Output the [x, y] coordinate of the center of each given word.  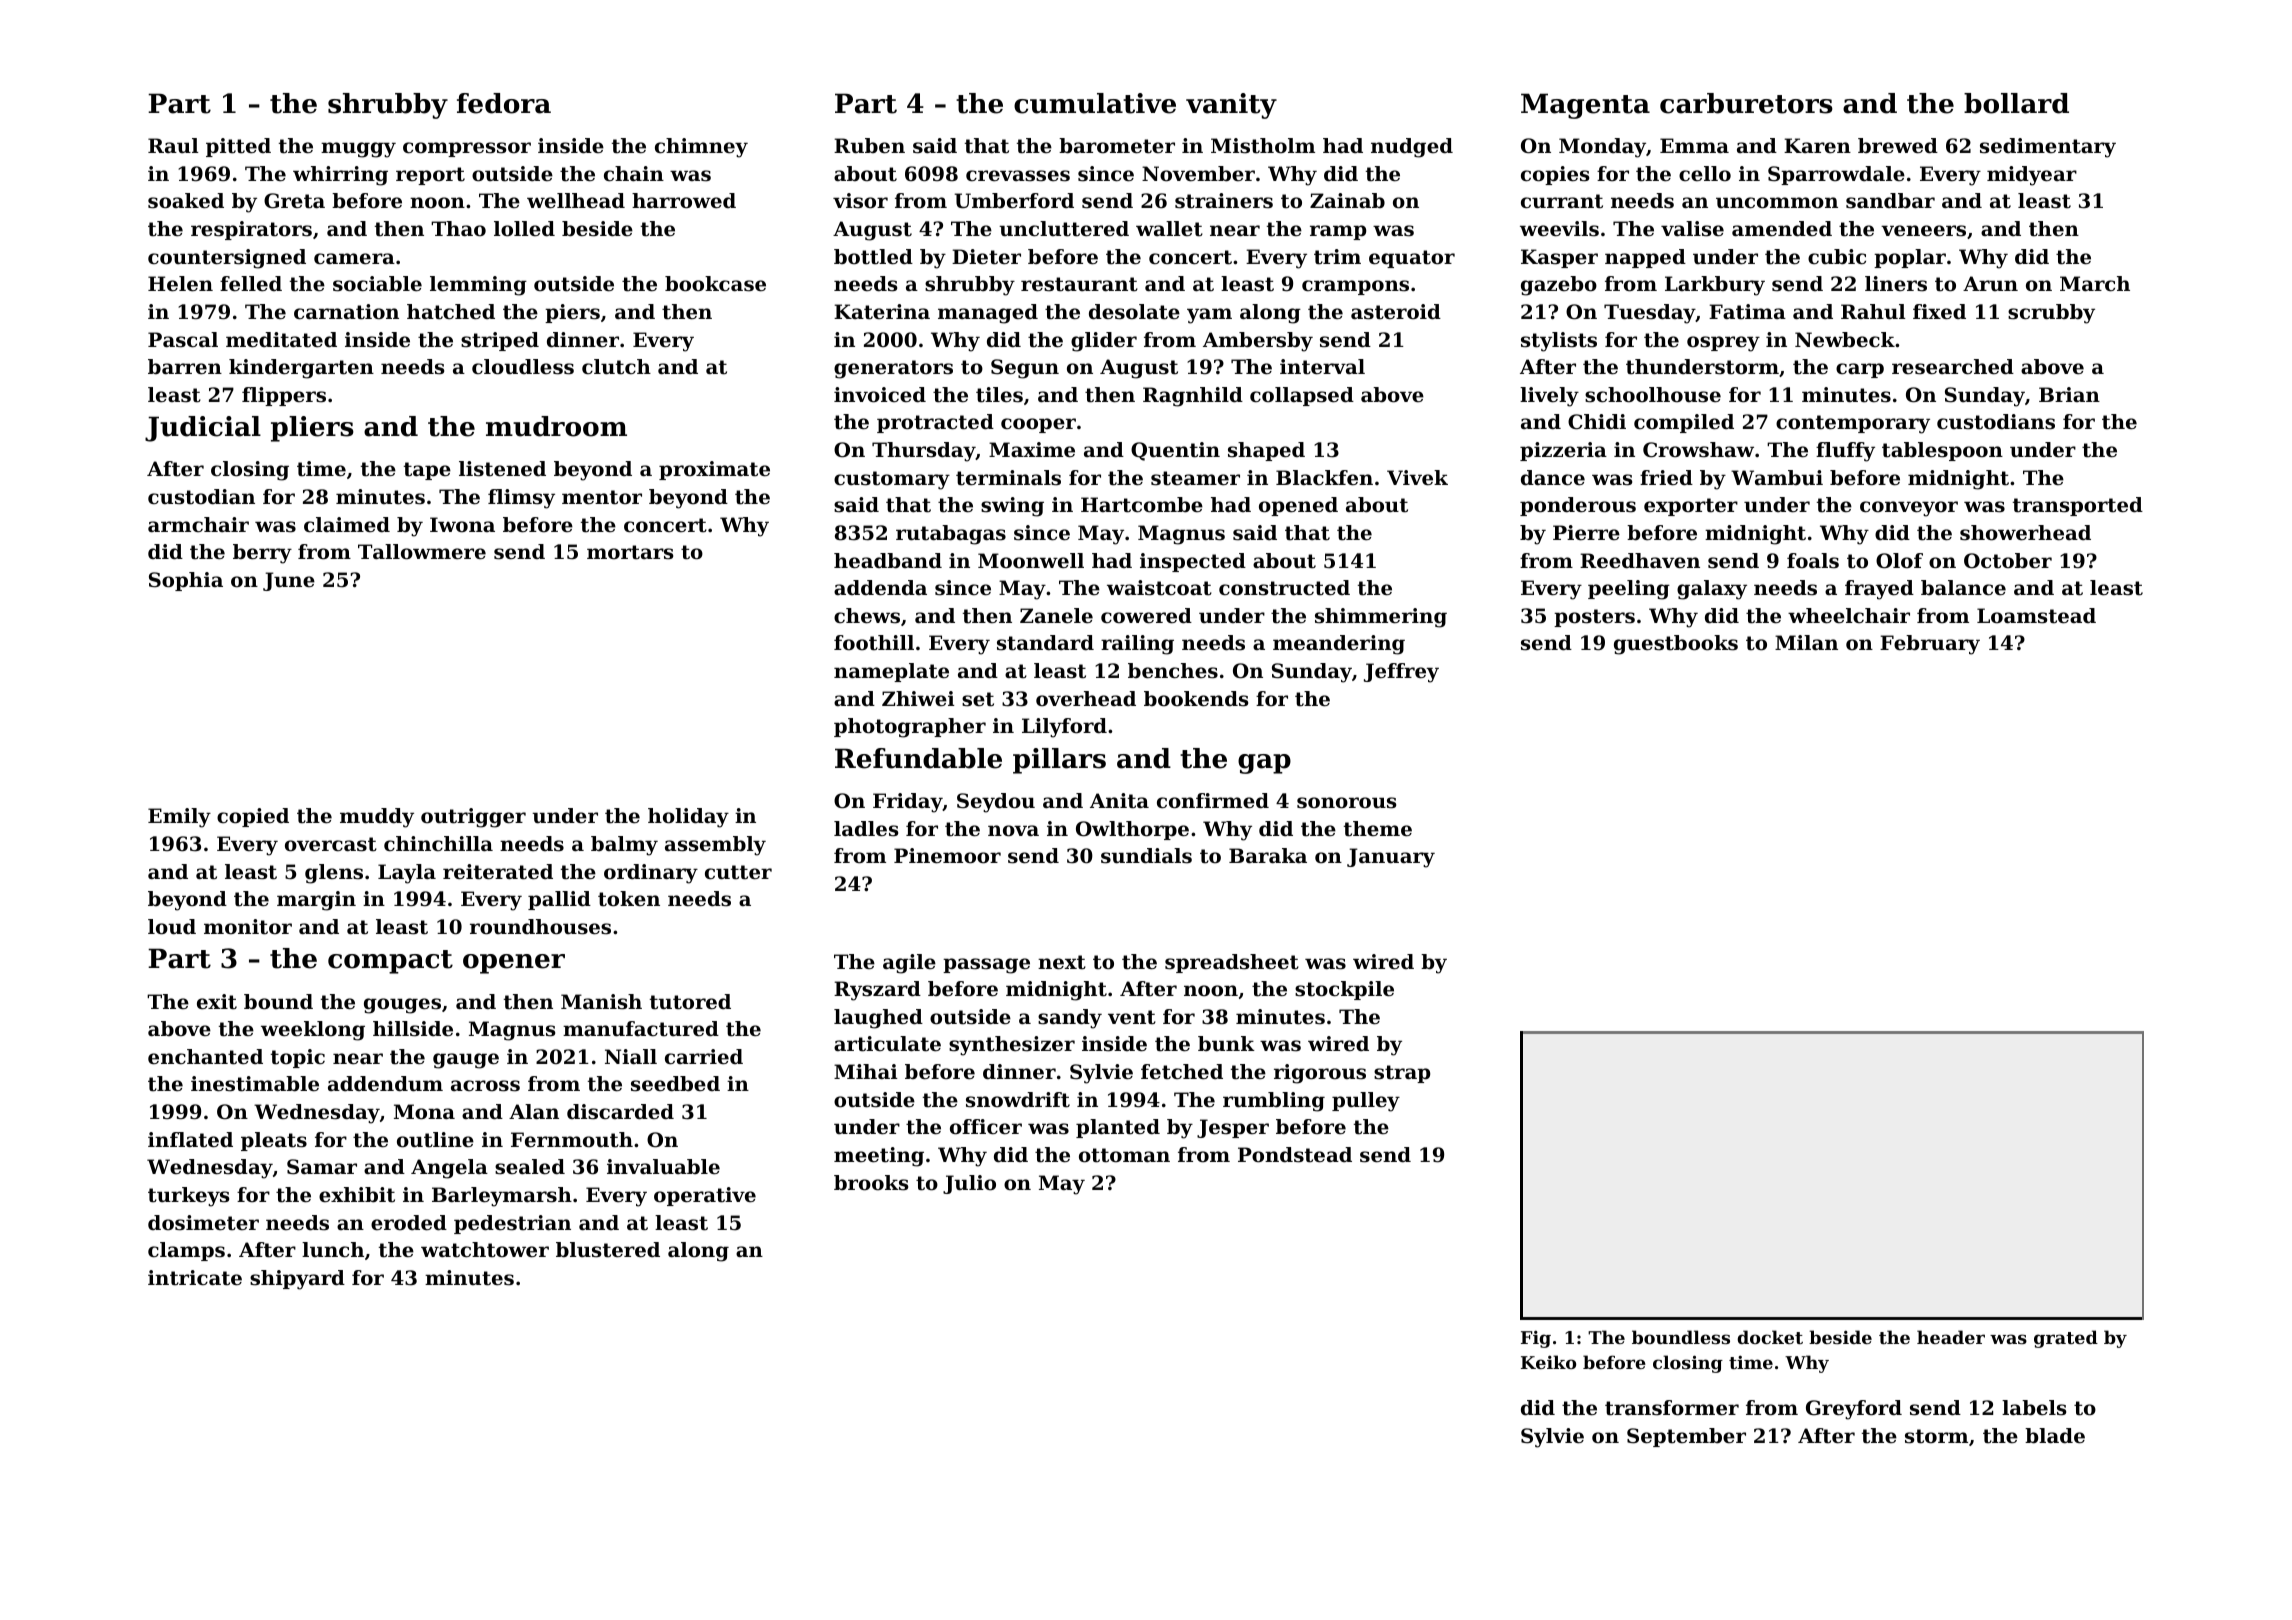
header [1951, 1337]
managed [988, 314]
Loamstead [2036, 616]
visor [860, 201]
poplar [1910, 258]
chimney [701, 148]
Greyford [1854, 1410]
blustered [608, 1250]
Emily [179, 818]
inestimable [255, 1084]
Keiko [1548, 1362]
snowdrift [1018, 1100]
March [2095, 284]
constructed [1284, 588]
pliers [312, 429]
